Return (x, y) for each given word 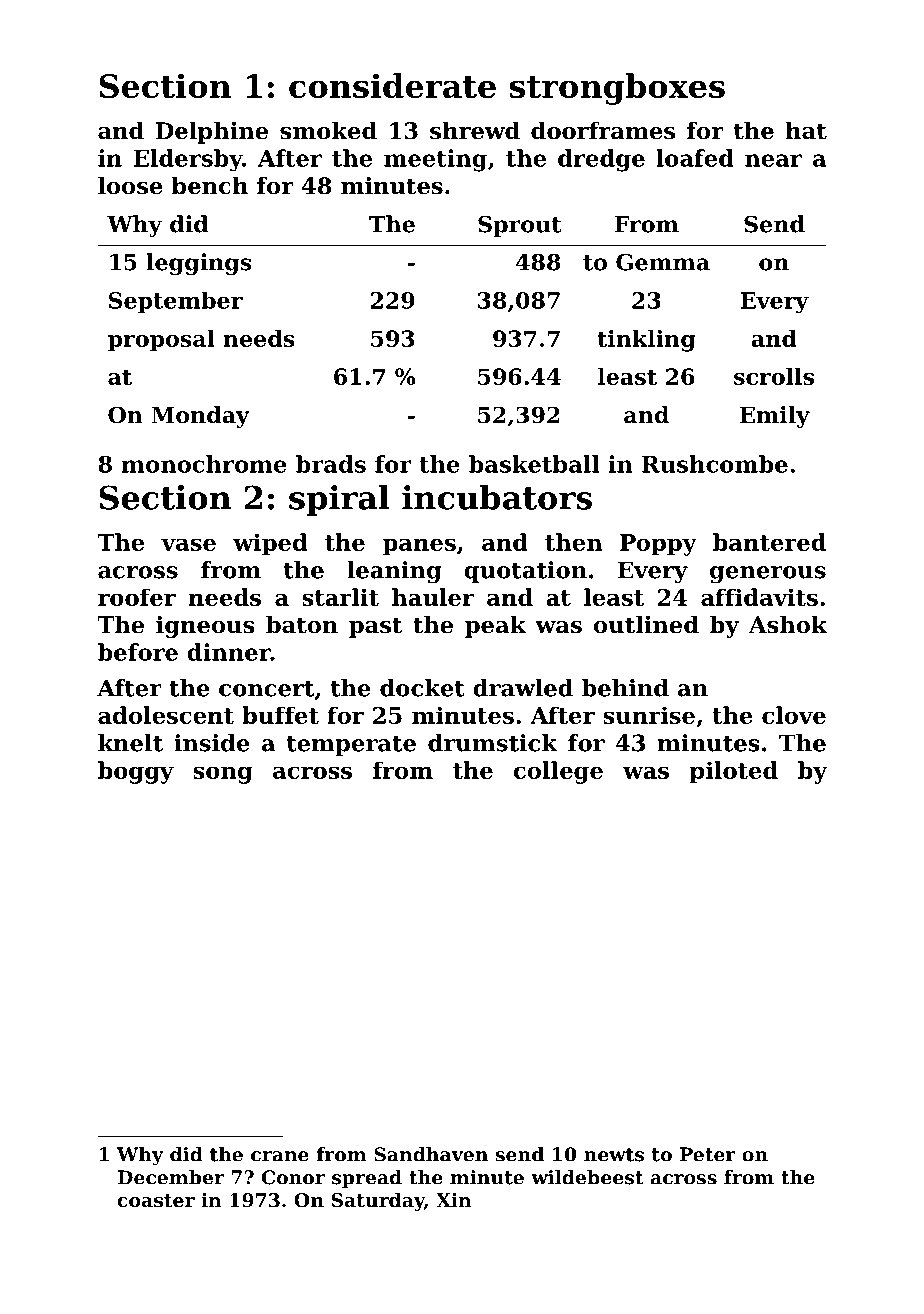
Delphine (212, 132)
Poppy (658, 545)
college (558, 772)
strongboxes (617, 89)
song (223, 775)
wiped (270, 544)
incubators (497, 497)
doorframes (603, 130)
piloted (734, 772)
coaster (156, 1201)
